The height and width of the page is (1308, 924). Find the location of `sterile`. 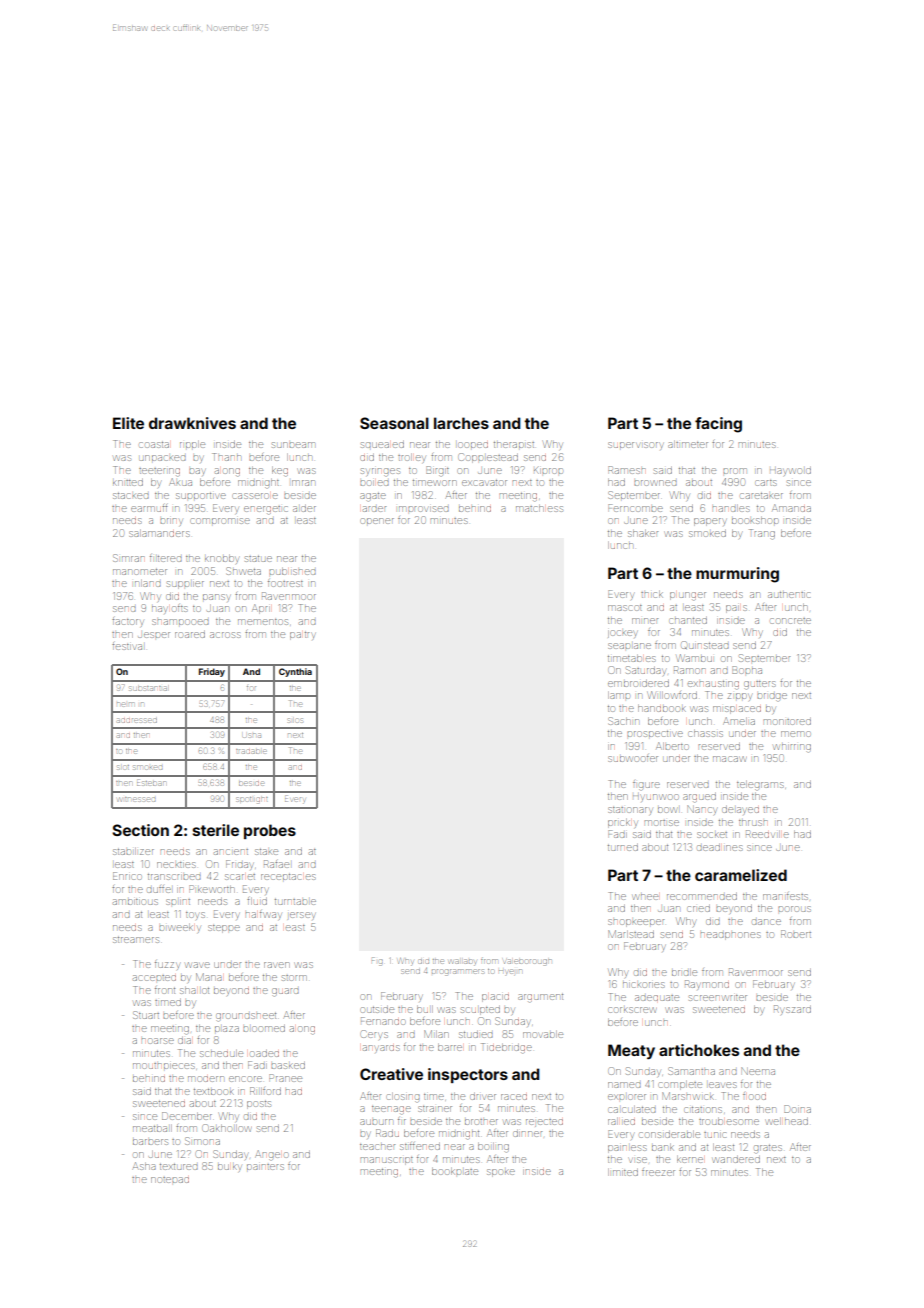

sterile is located at coordinates (216, 830).
